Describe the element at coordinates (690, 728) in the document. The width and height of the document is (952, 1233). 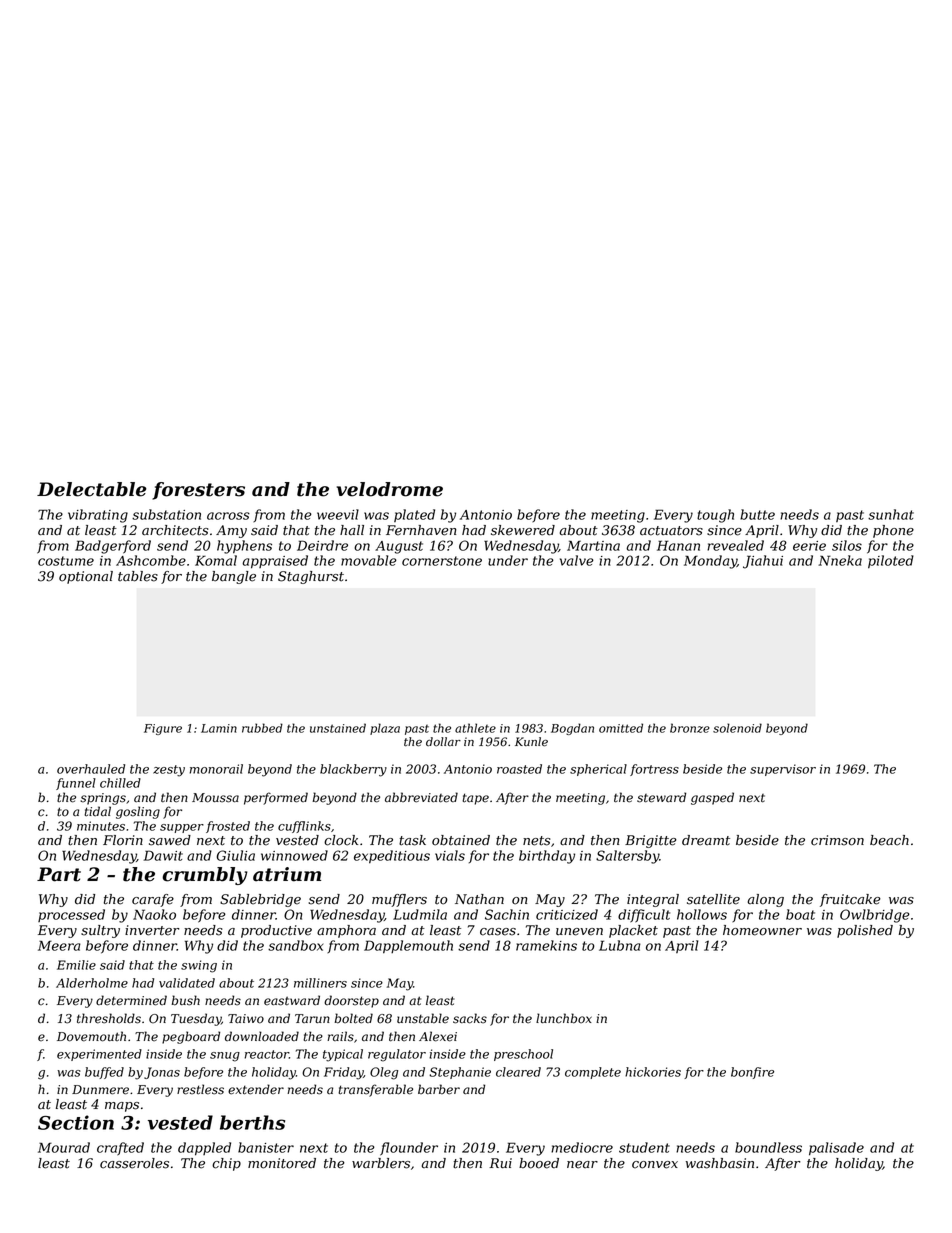
I see `bronze` at that location.
